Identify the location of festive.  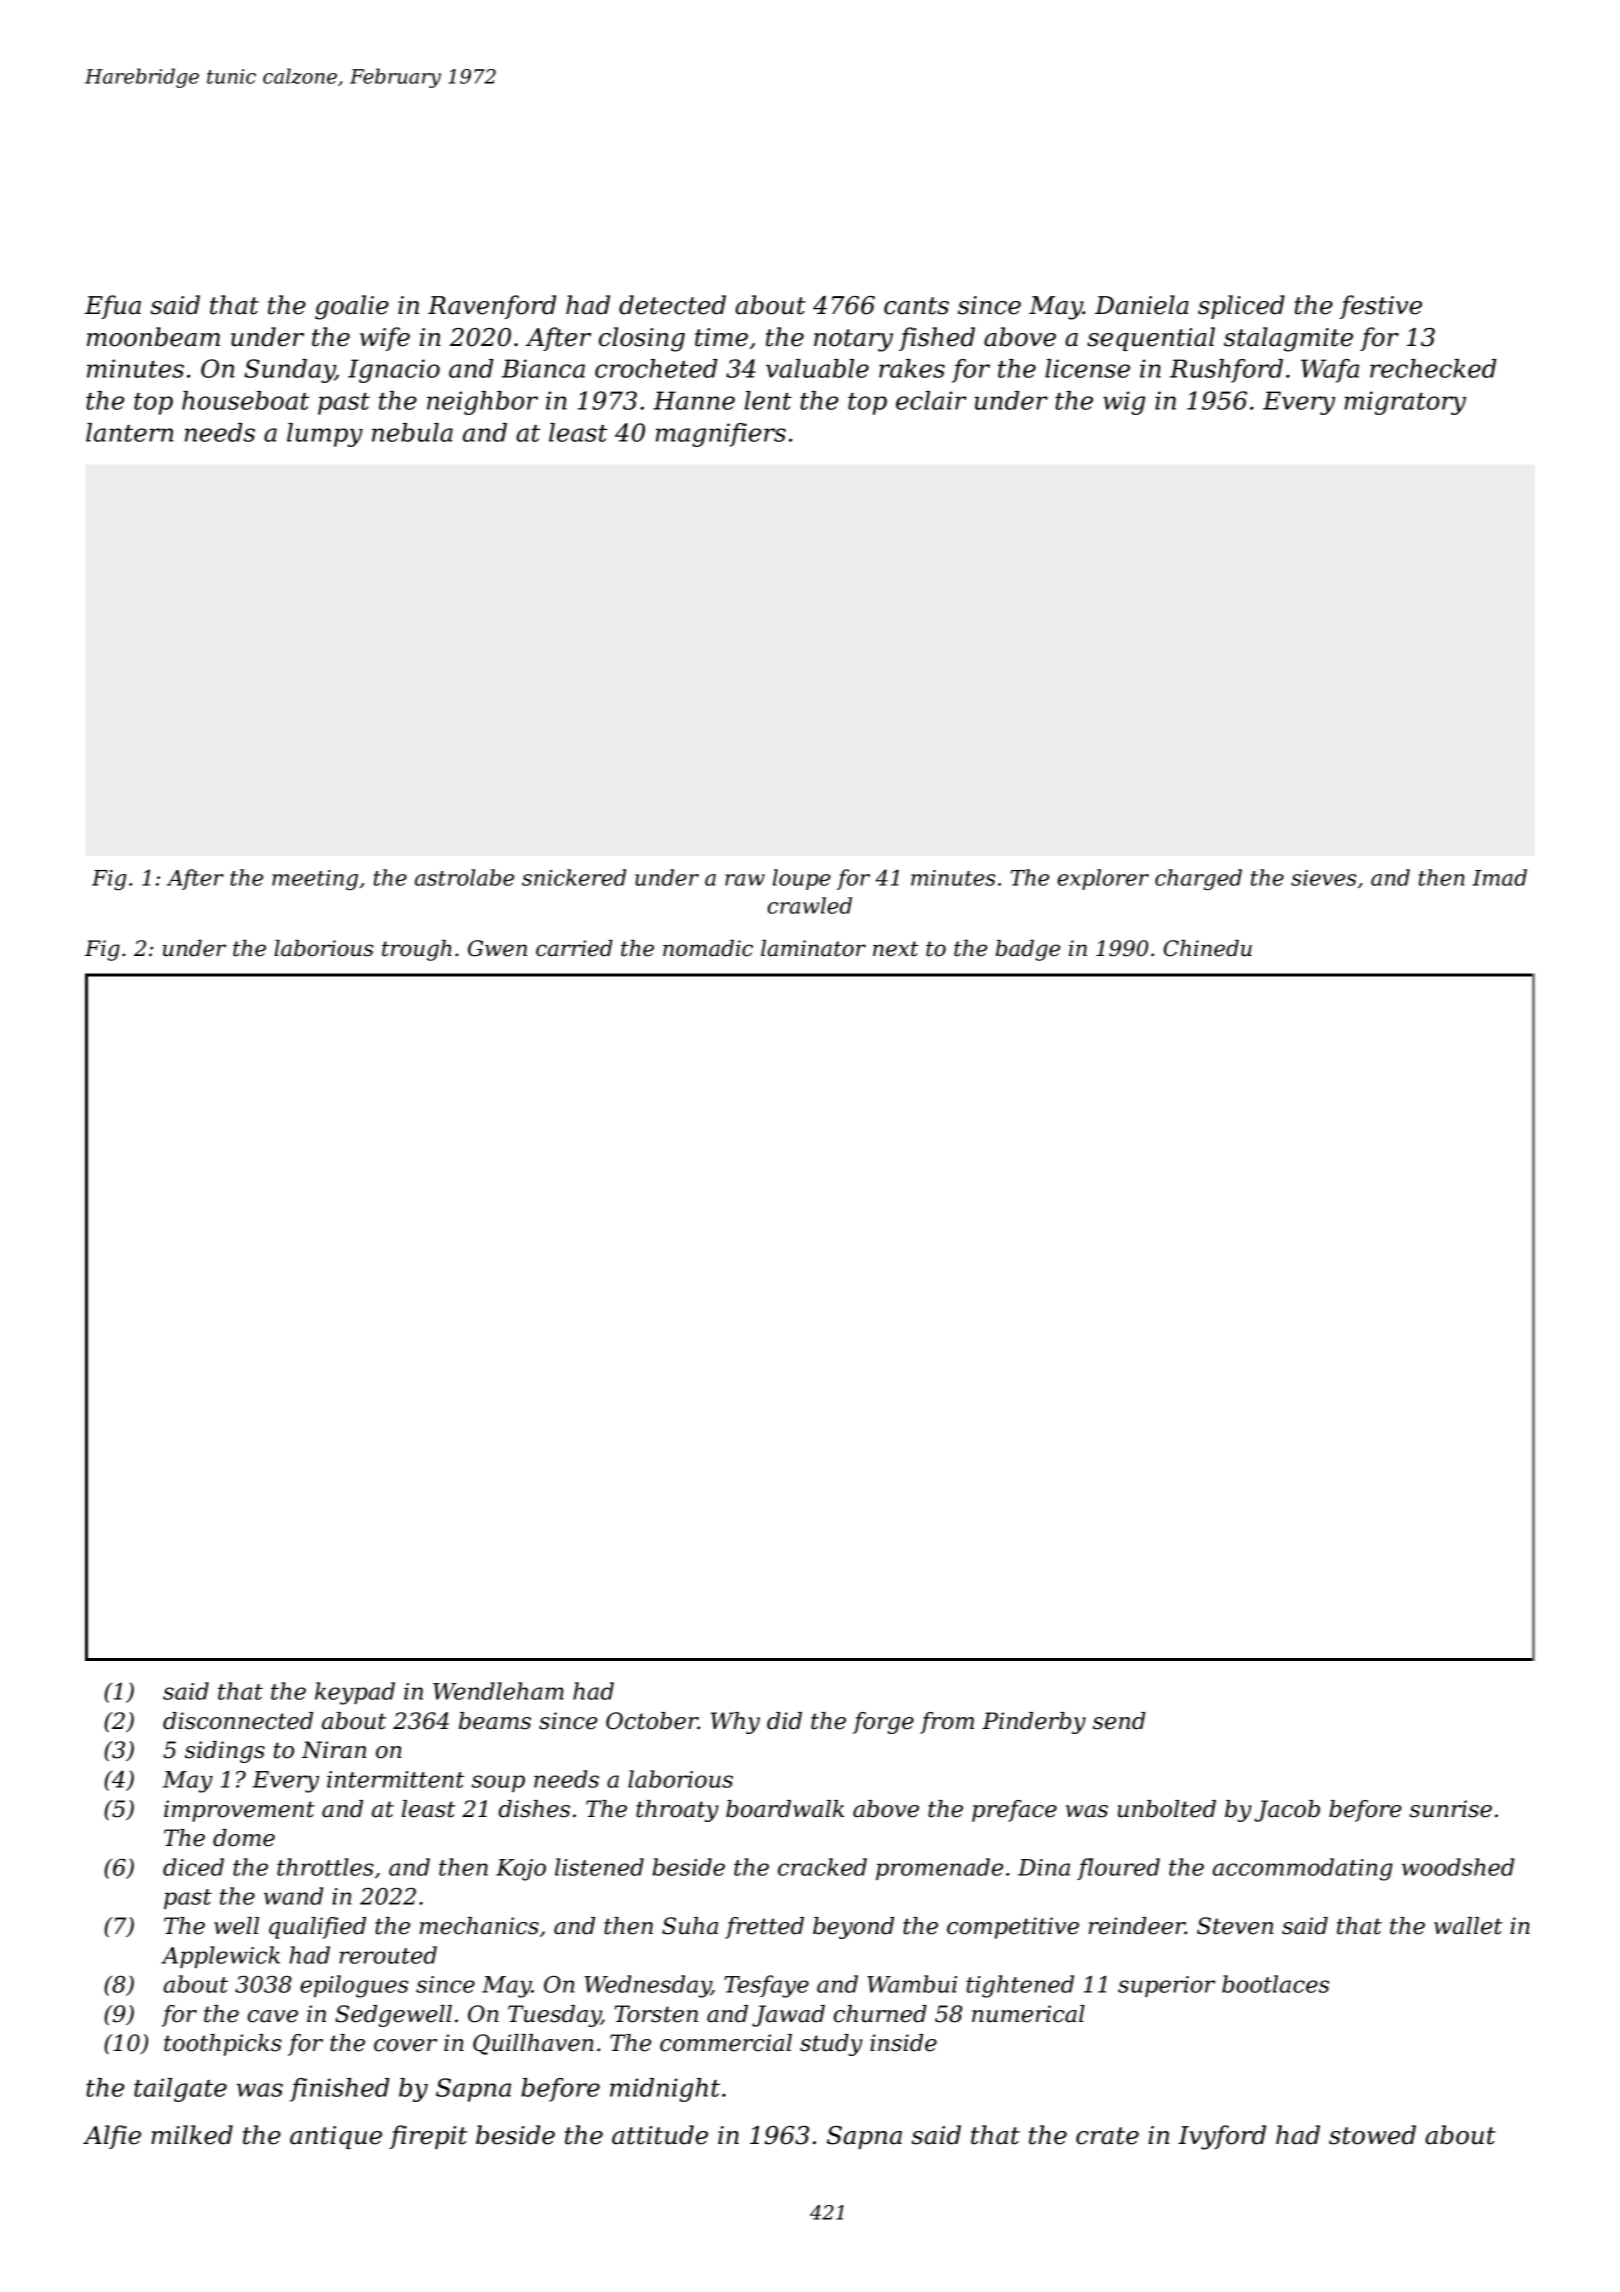
(1380, 307).
